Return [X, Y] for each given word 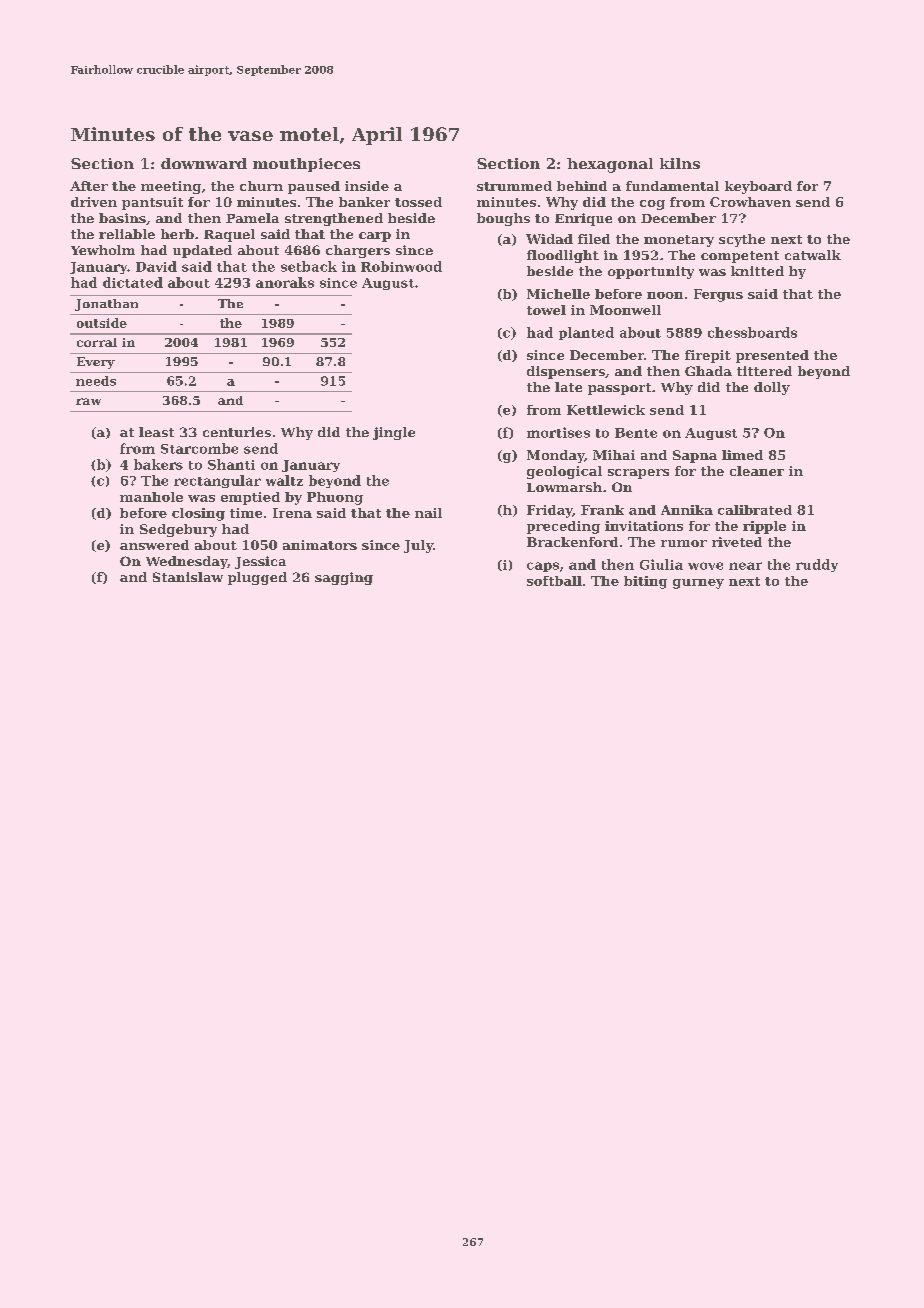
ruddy [817, 565]
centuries [237, 432]
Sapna [695, 456]
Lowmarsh [564, 487]
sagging [344, 578]
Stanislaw [188, 577]
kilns [680, 163]
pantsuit [152, 203]
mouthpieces [306, 165]
